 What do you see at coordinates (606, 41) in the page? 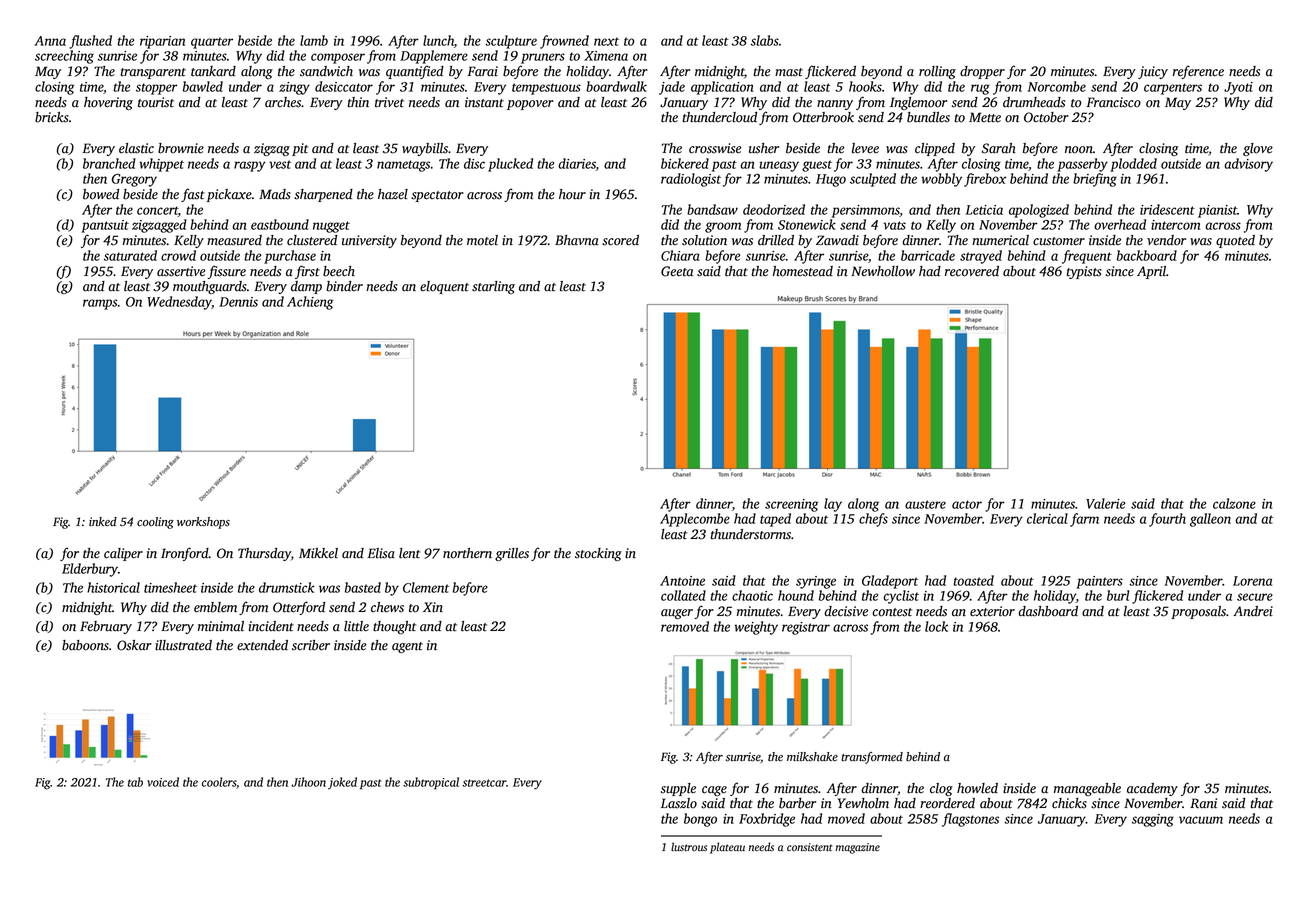
I see `next` at bounding box center [606, 41].
